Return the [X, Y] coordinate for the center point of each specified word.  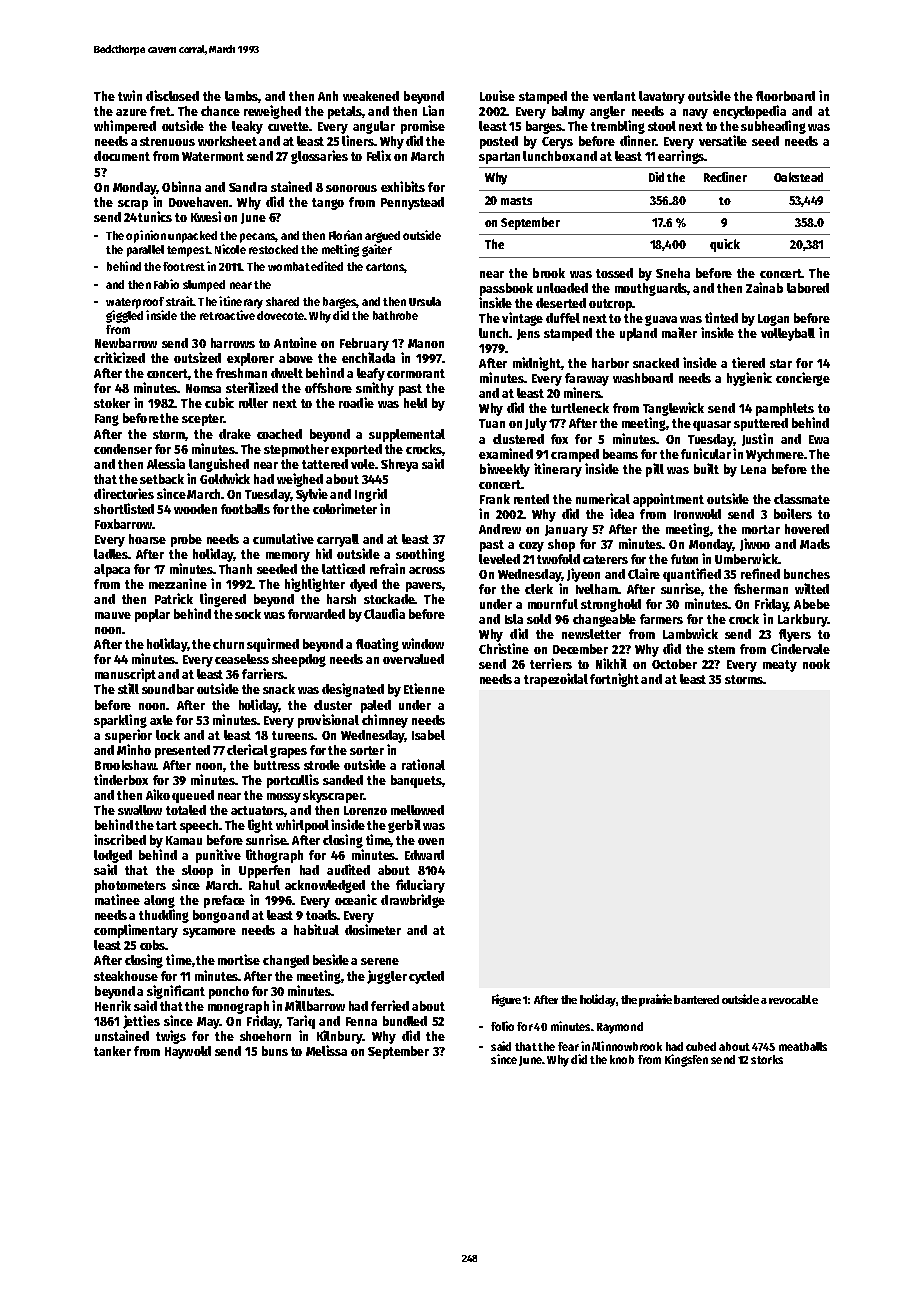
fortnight [614, 680]
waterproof [135, 303]
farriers [263, 673]
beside [331, 959]
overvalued [413, 659]
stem [721, 649]
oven [431, 841]
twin [130, 95]
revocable [793, 999]
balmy [568, 112]
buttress [277, 765]
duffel [563, 318]
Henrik [113, 1005]
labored [808, 288]
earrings [681, 157]
